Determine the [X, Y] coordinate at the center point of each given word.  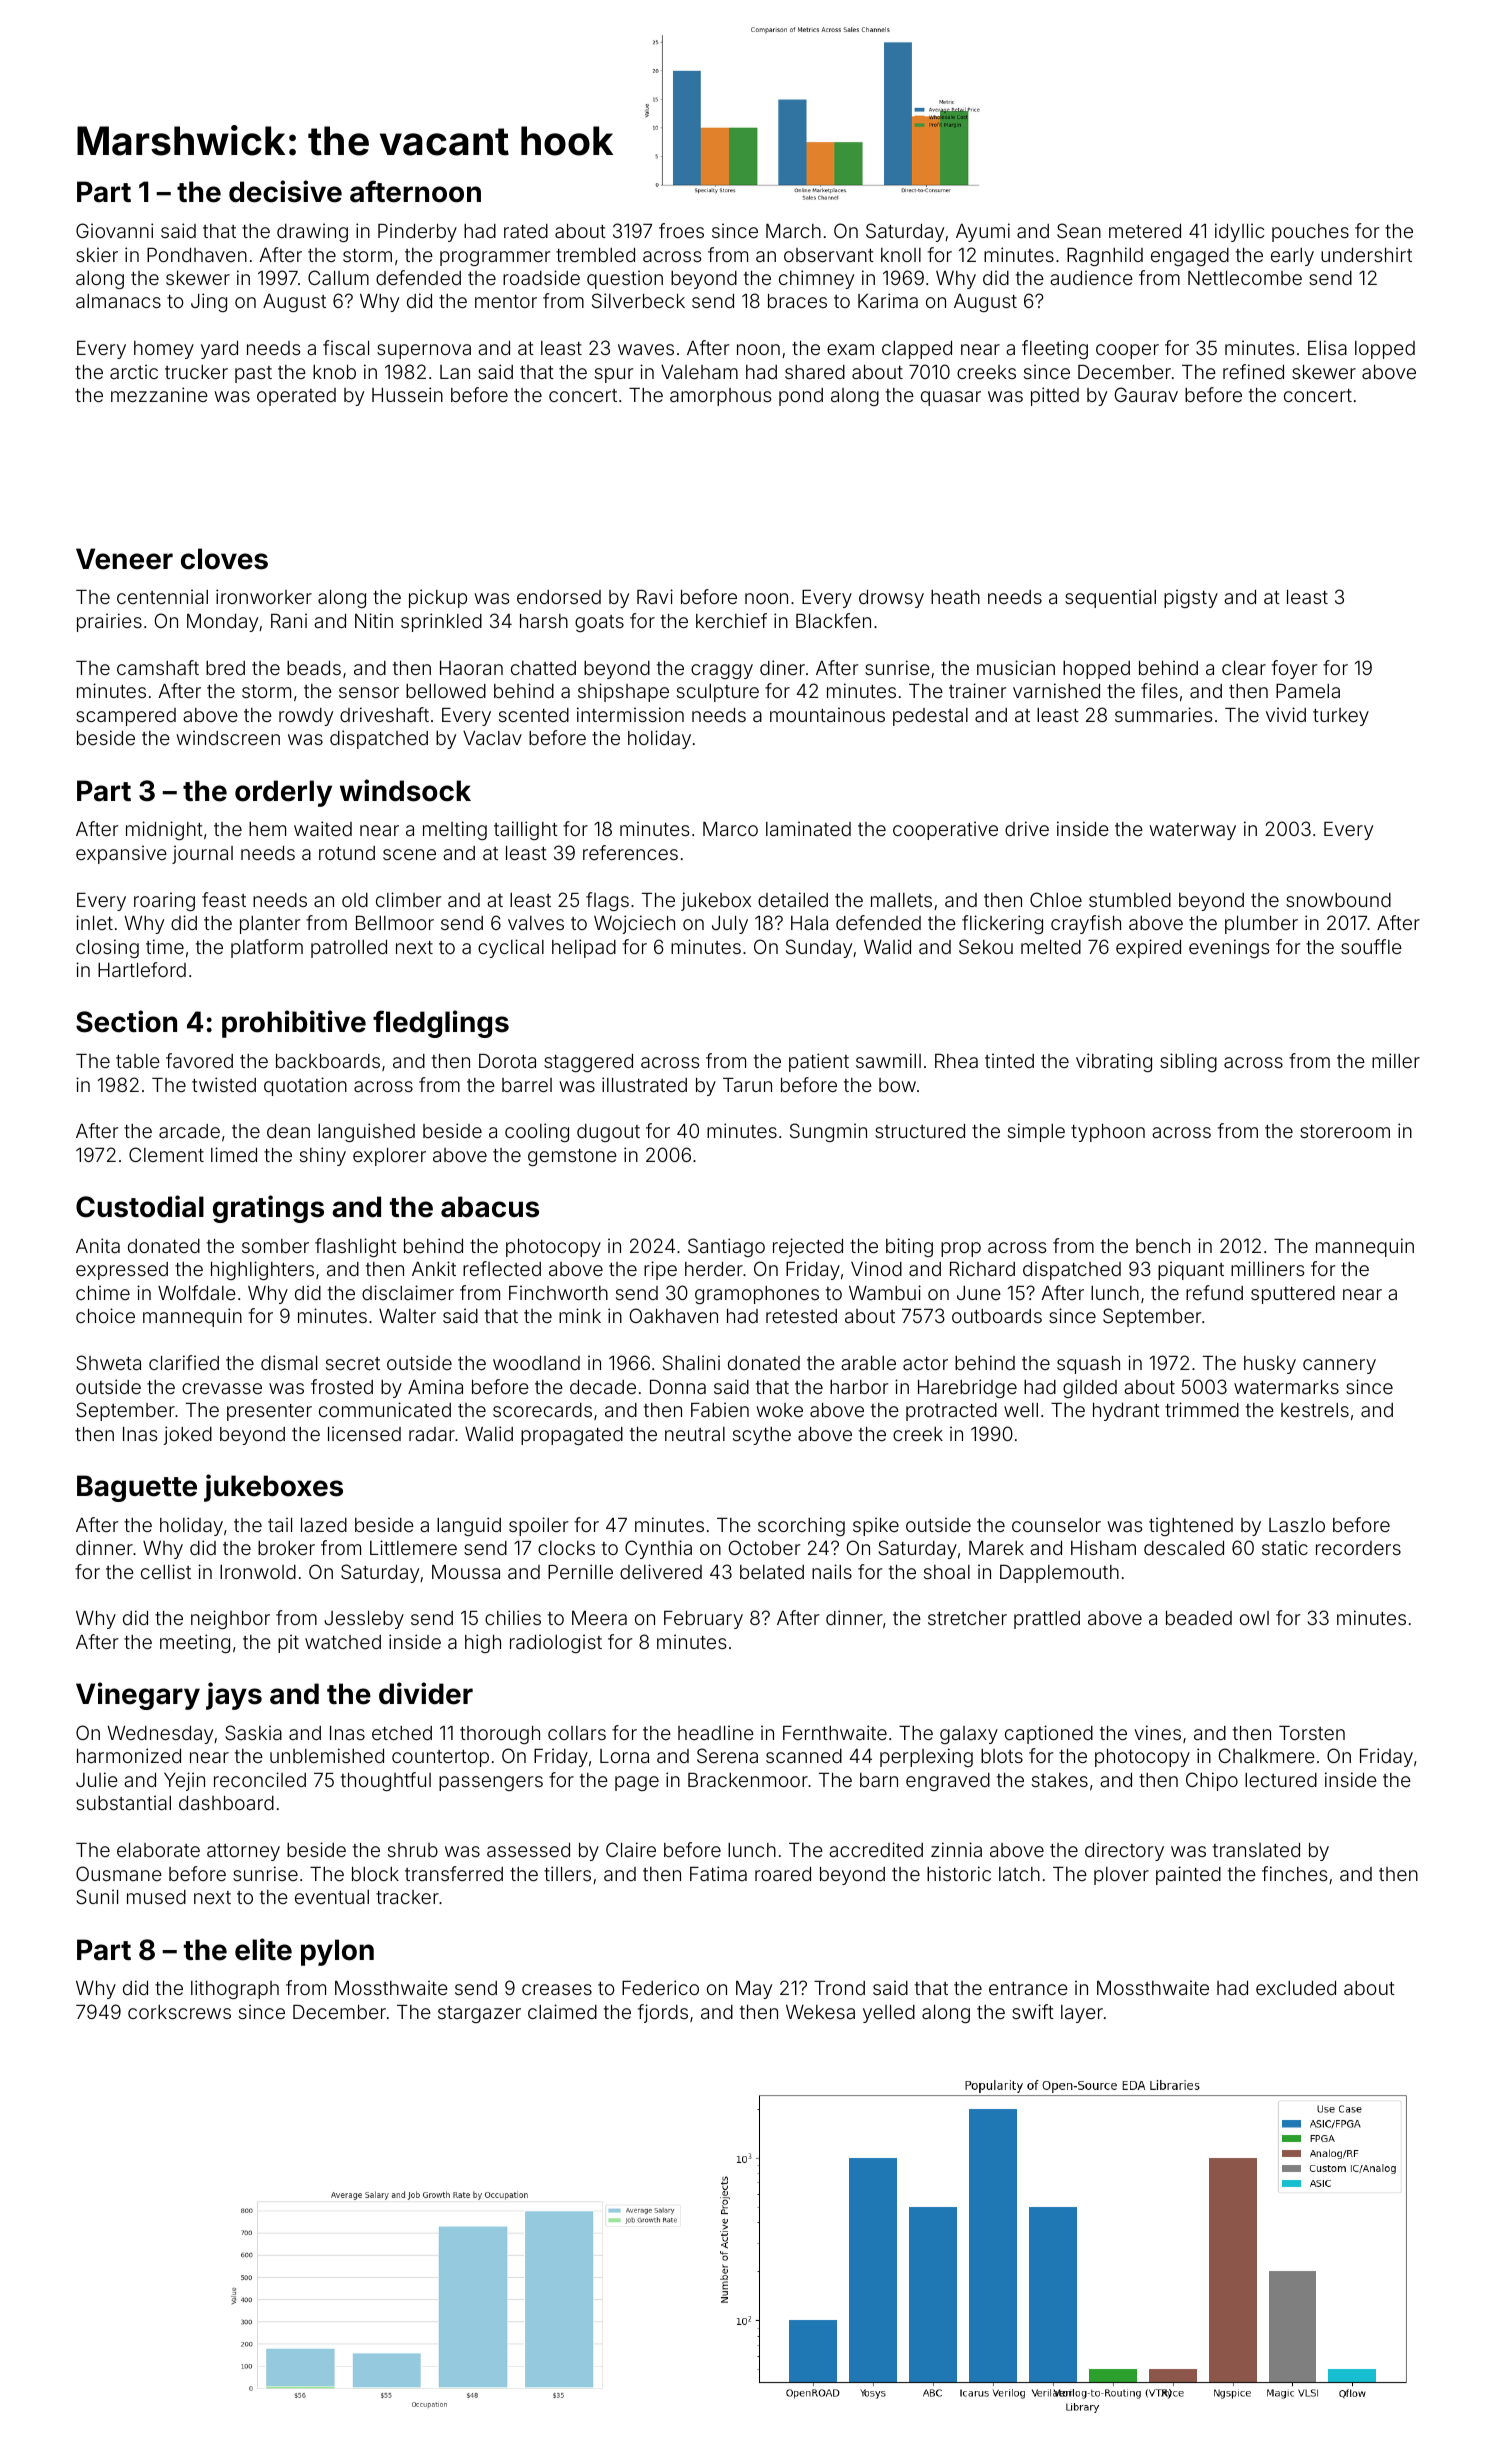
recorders [1358, 1548]
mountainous [827, 714]
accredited [876, 1849]
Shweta [108, 1362]
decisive [285, 191]
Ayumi [983, 232]
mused [156, 1897]
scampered [126, 717]
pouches [1310, 233]
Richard [982, 1268]
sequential [1110, 598]
